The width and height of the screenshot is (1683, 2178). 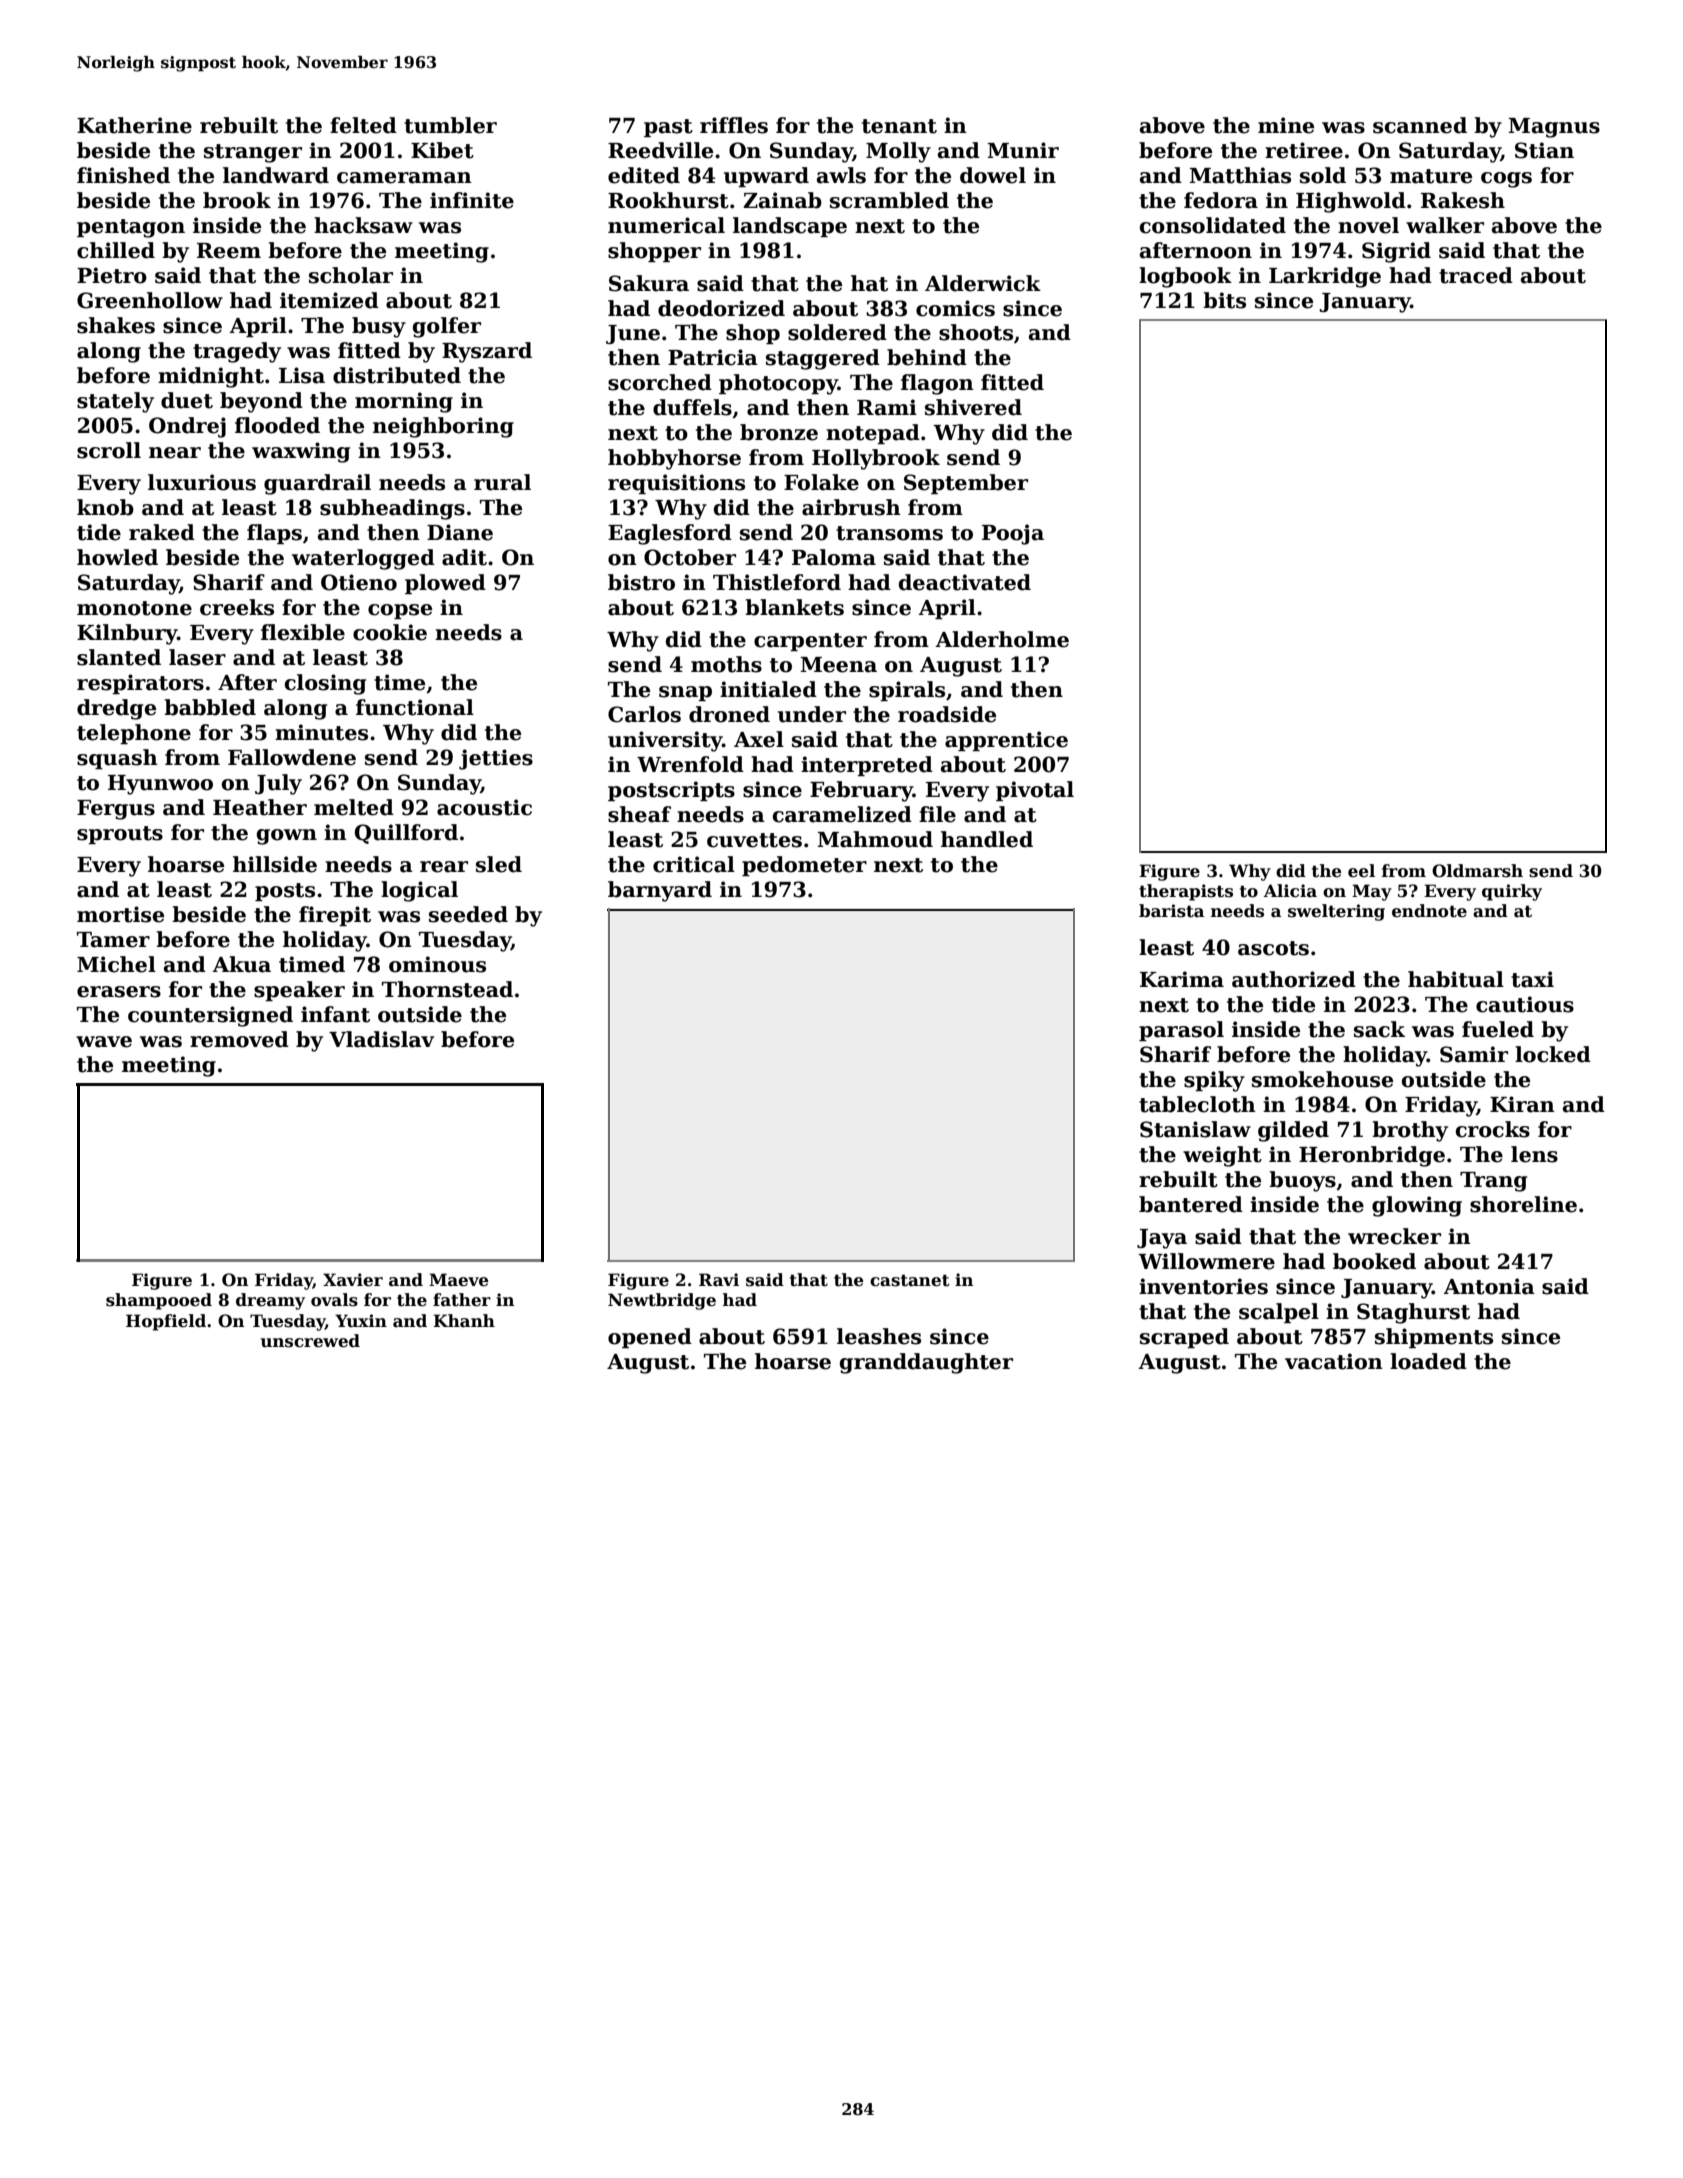 I want to click on booked, so click(x=1374, y=1261).
